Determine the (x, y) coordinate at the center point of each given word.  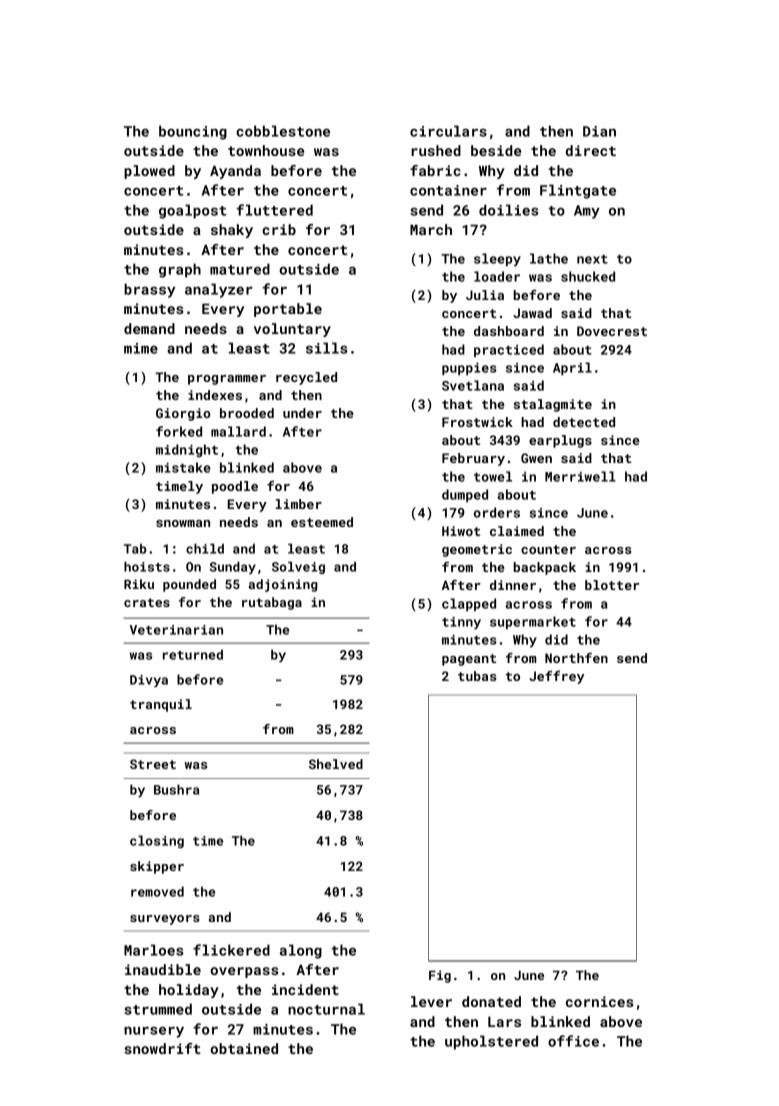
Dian (599, 131)
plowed (149, 172)
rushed (436, 150)
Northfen (576, 658)
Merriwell (580, 476)
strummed (158, 1009)
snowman (183, 523)
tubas (477, 676)
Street (153, 764)
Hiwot (461, 531)
